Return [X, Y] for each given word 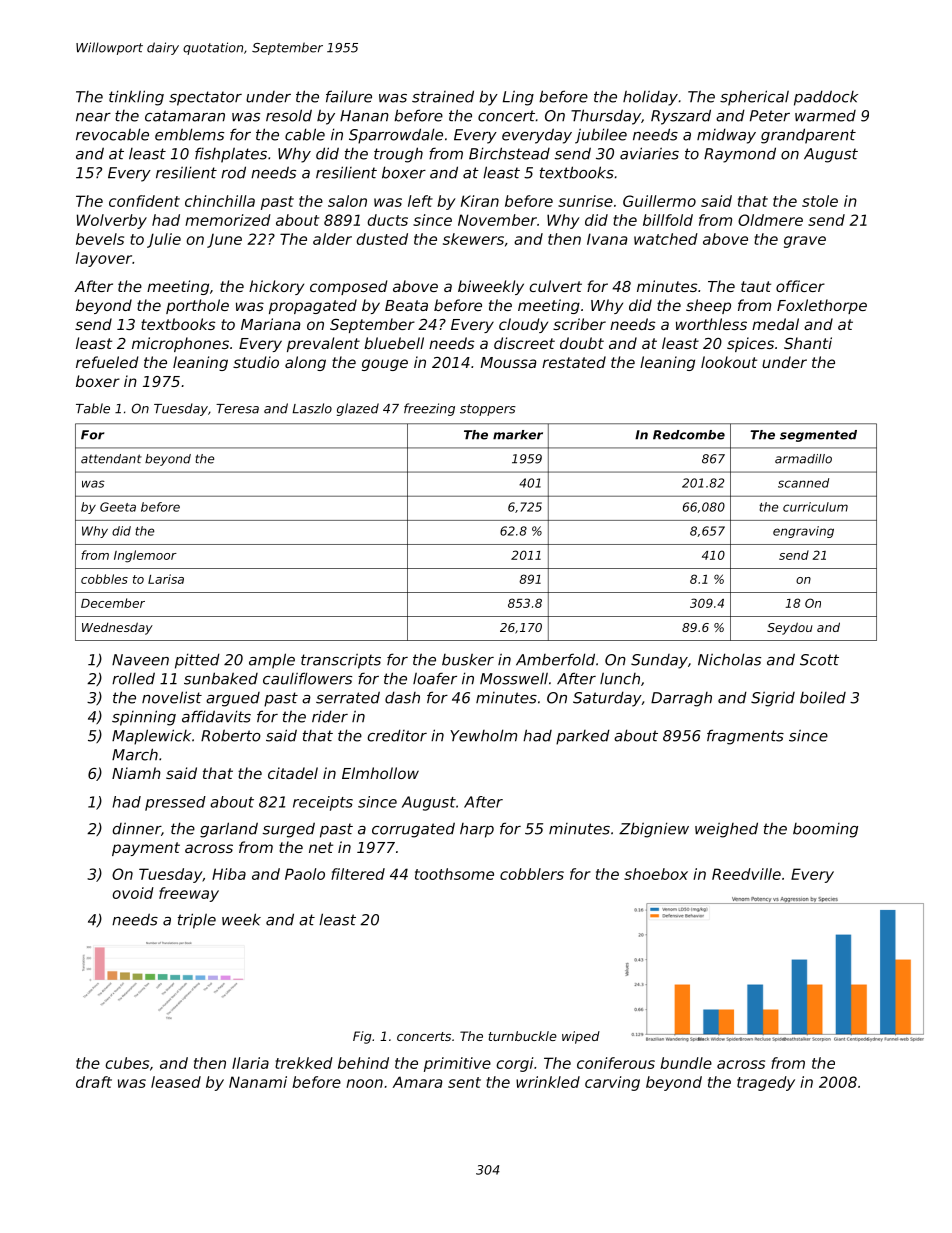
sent [464, 1082]
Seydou [790, 628]
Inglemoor [145, 556]
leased [176, 1082]
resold [289, 115]
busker [468, 660]
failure [349, 96]
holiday [650, 98]
